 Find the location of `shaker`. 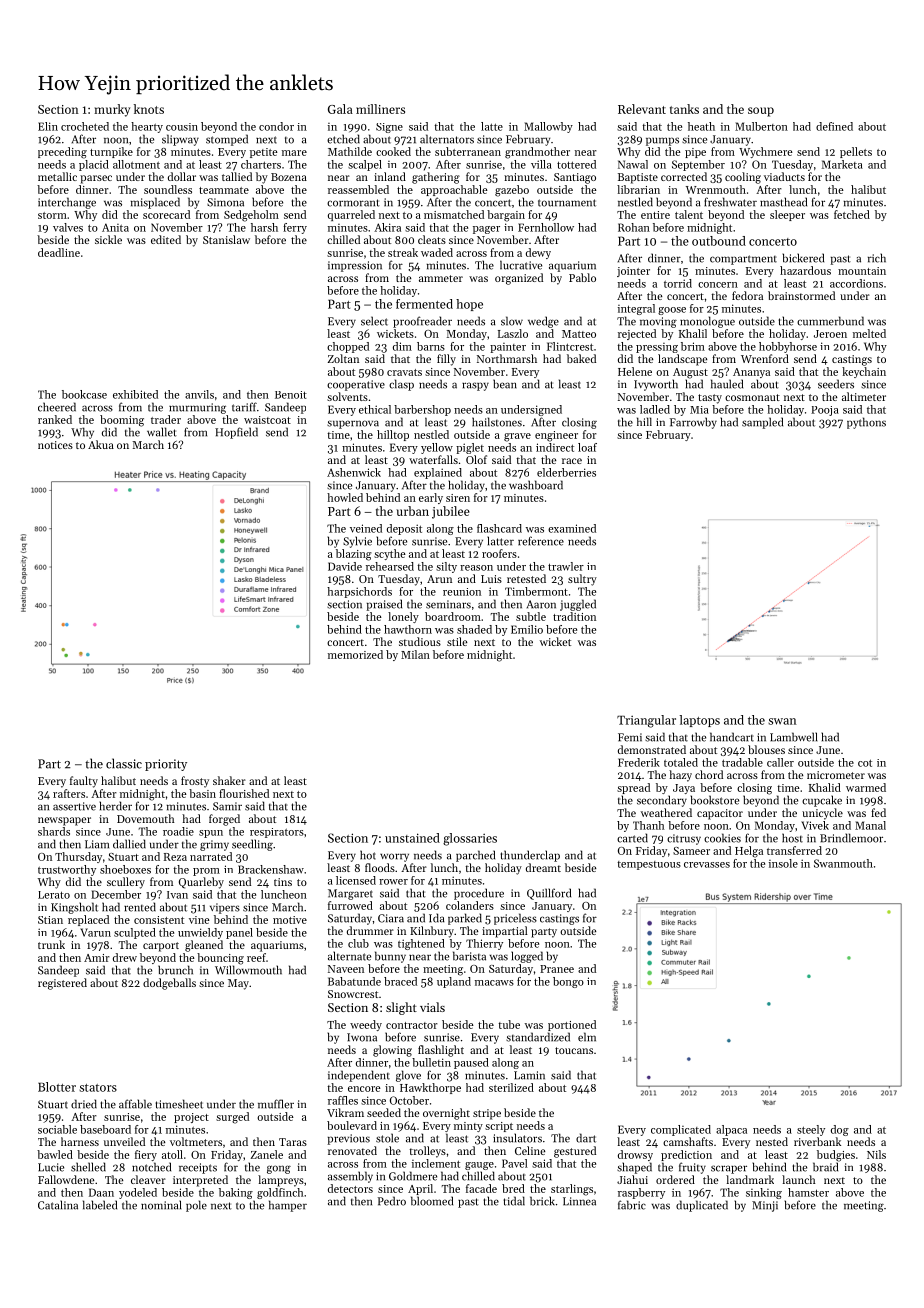

shaker is located at coordinates (229, 780).
